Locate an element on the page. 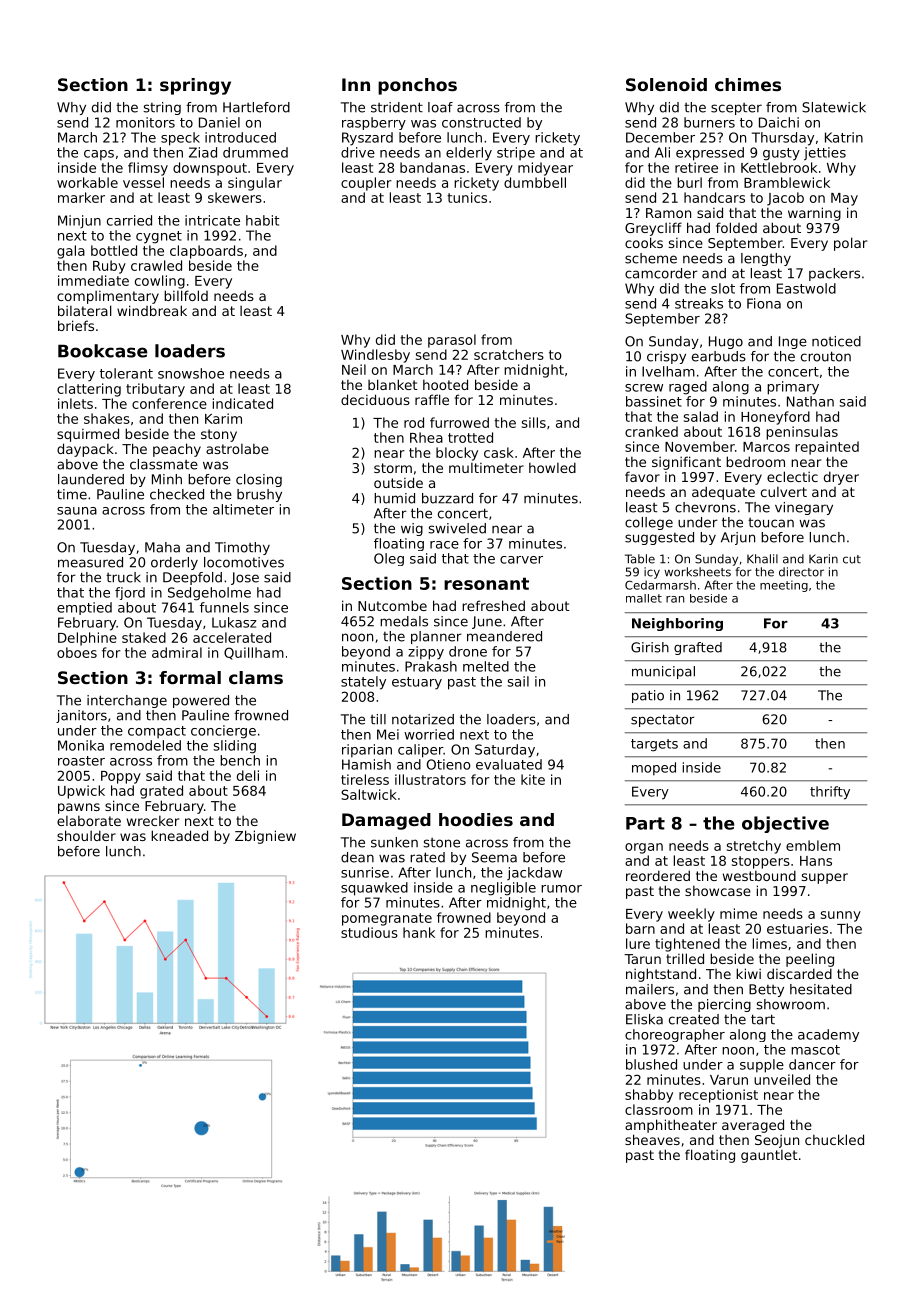 Image resolution: width=924 pixels, height=1308 pixels. targets is located at coordinates (654, 745).
